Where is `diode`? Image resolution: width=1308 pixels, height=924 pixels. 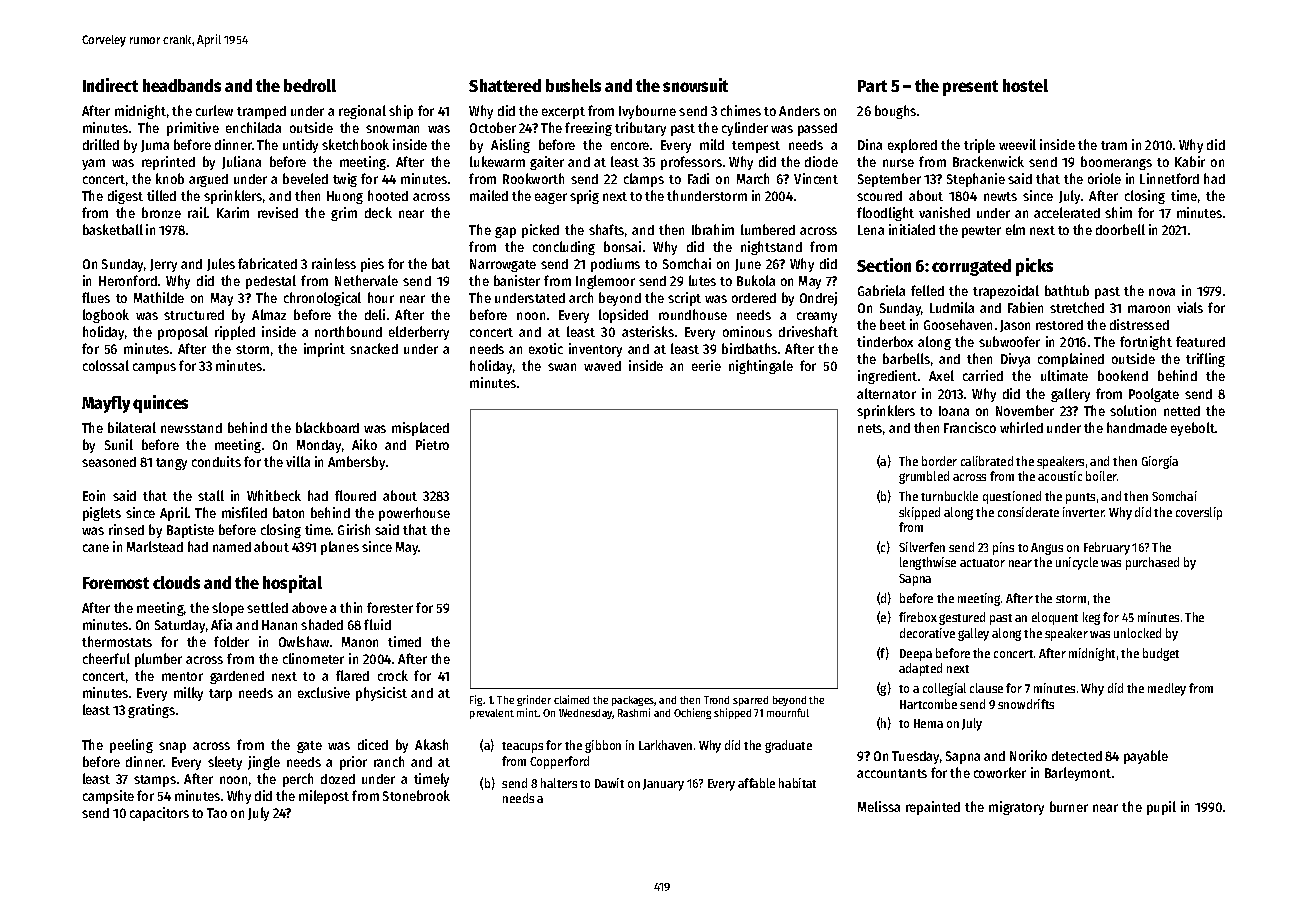 diode is located at coordinates (821, 161).
